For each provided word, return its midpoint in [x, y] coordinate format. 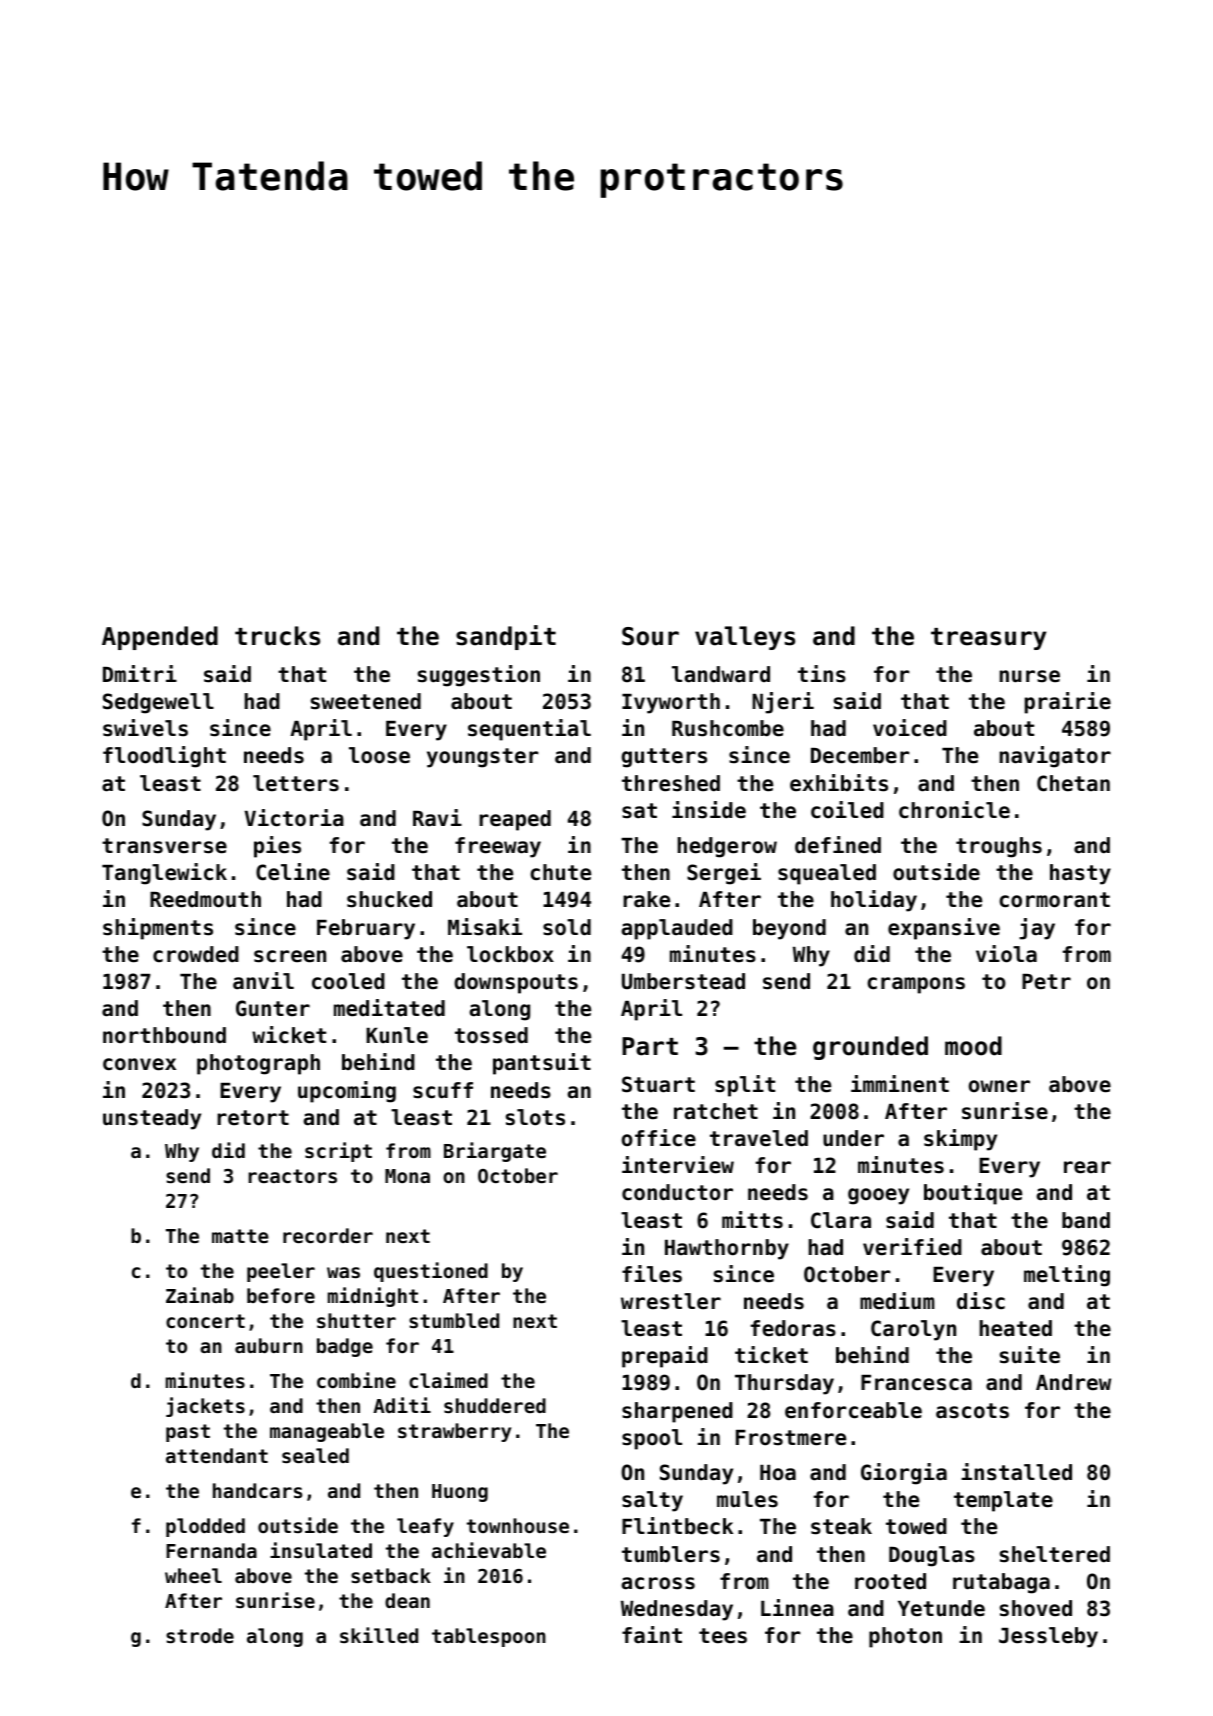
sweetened [366, 701]
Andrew [1073, 1382]
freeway [498, 847]
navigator [1055, 757]
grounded [870, 1048]
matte [240, 1236]
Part [650, 1046]
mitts [752, 1220]
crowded [196, 954]
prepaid [665, 1357]
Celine [293, 872]
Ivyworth [671, 703]
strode [200, 1635]
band [1086, 1220]
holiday [874, 901]
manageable [327, 1432]
